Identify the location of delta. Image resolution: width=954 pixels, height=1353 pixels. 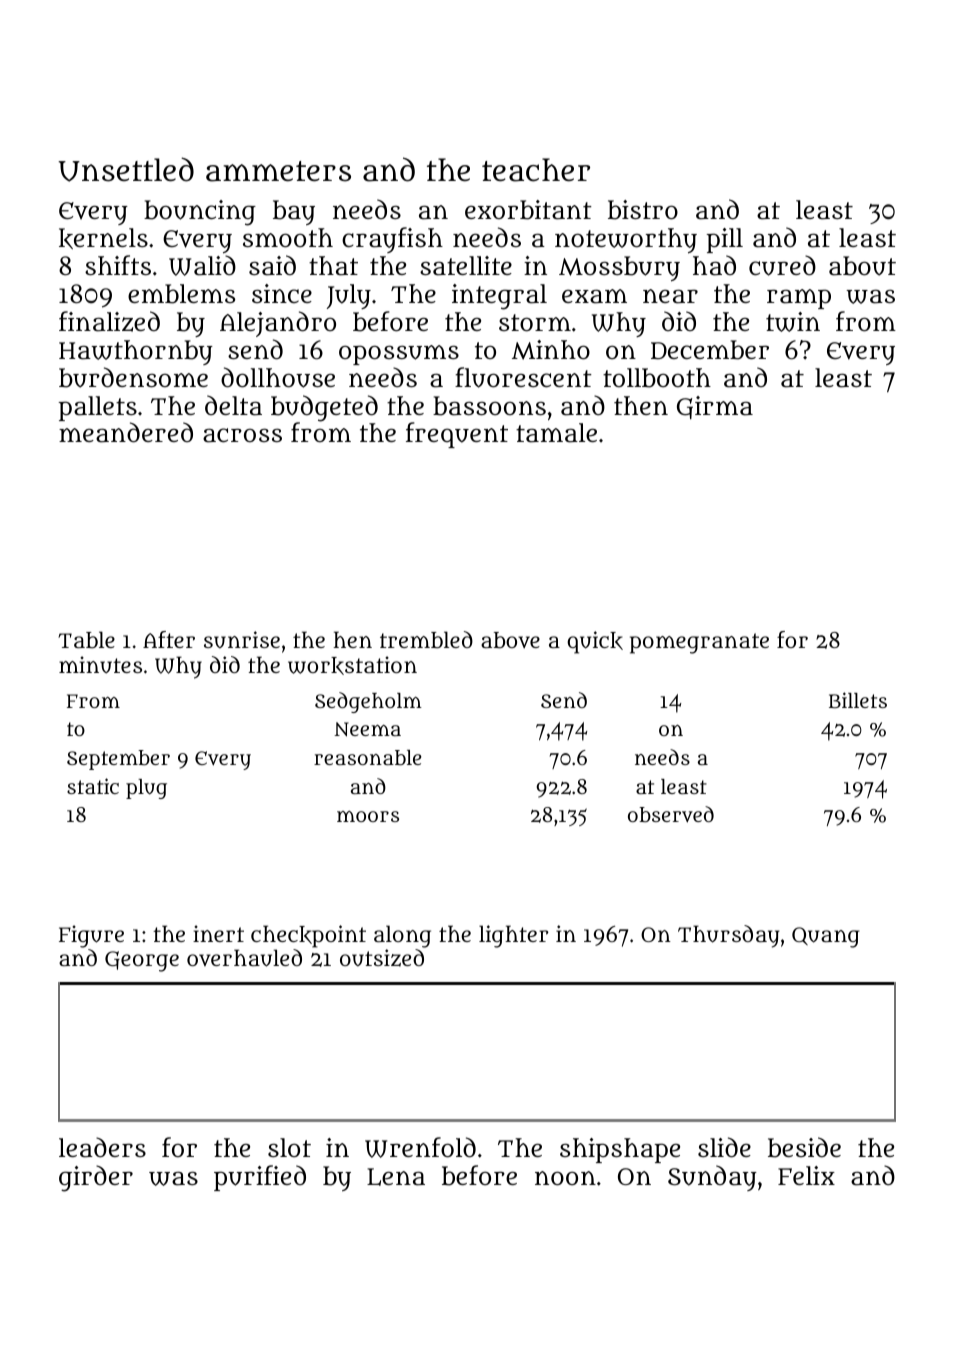
(233, 405).
